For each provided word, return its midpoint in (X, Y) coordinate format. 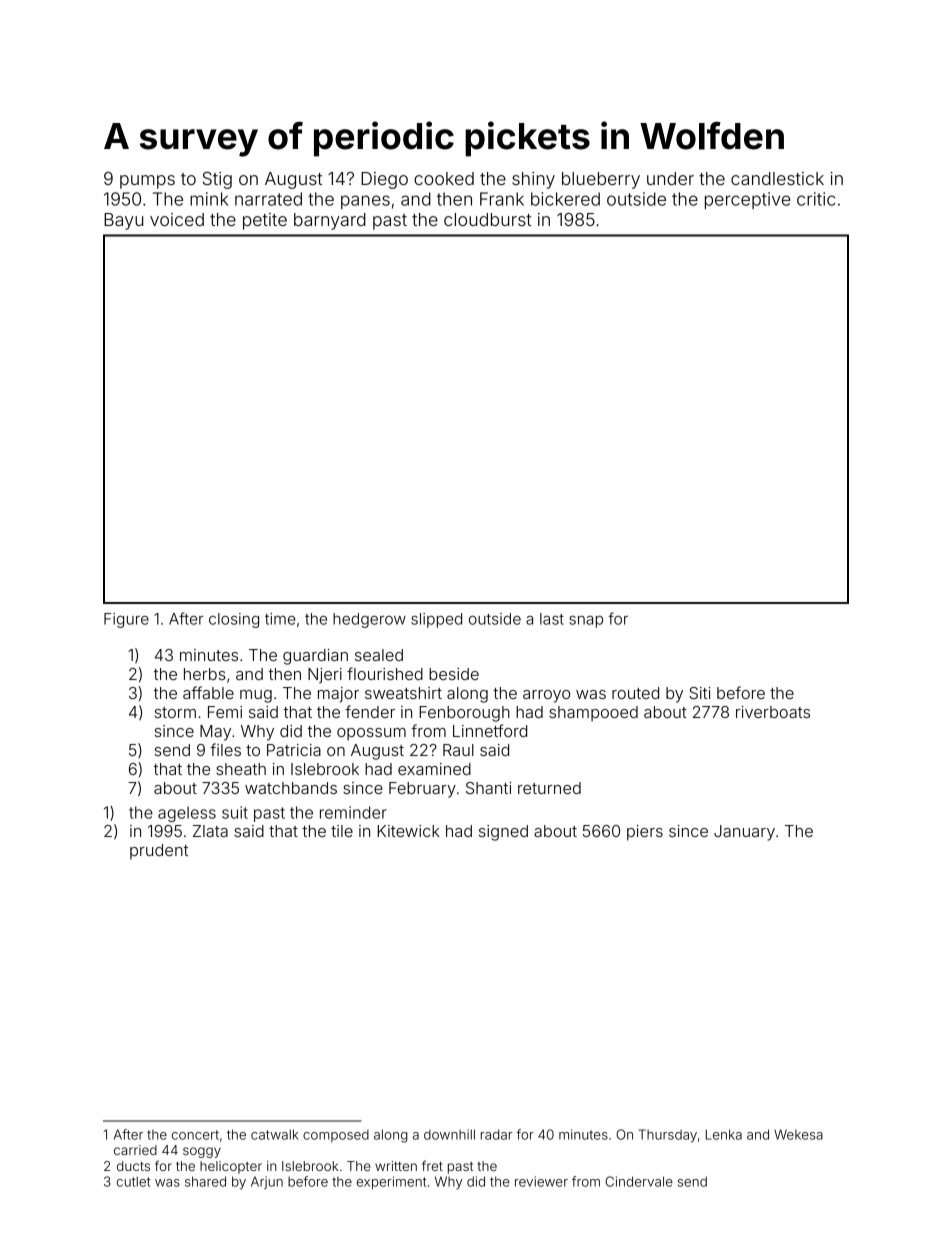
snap (586, 622)
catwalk (275, 1134)
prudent (159, 851)
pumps (147, 182)
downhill (449, 1134)
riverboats (773, 712)
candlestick (777, 178)
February (422, 790)
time (280, 619)
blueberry (601, 180)
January (744, 833)
